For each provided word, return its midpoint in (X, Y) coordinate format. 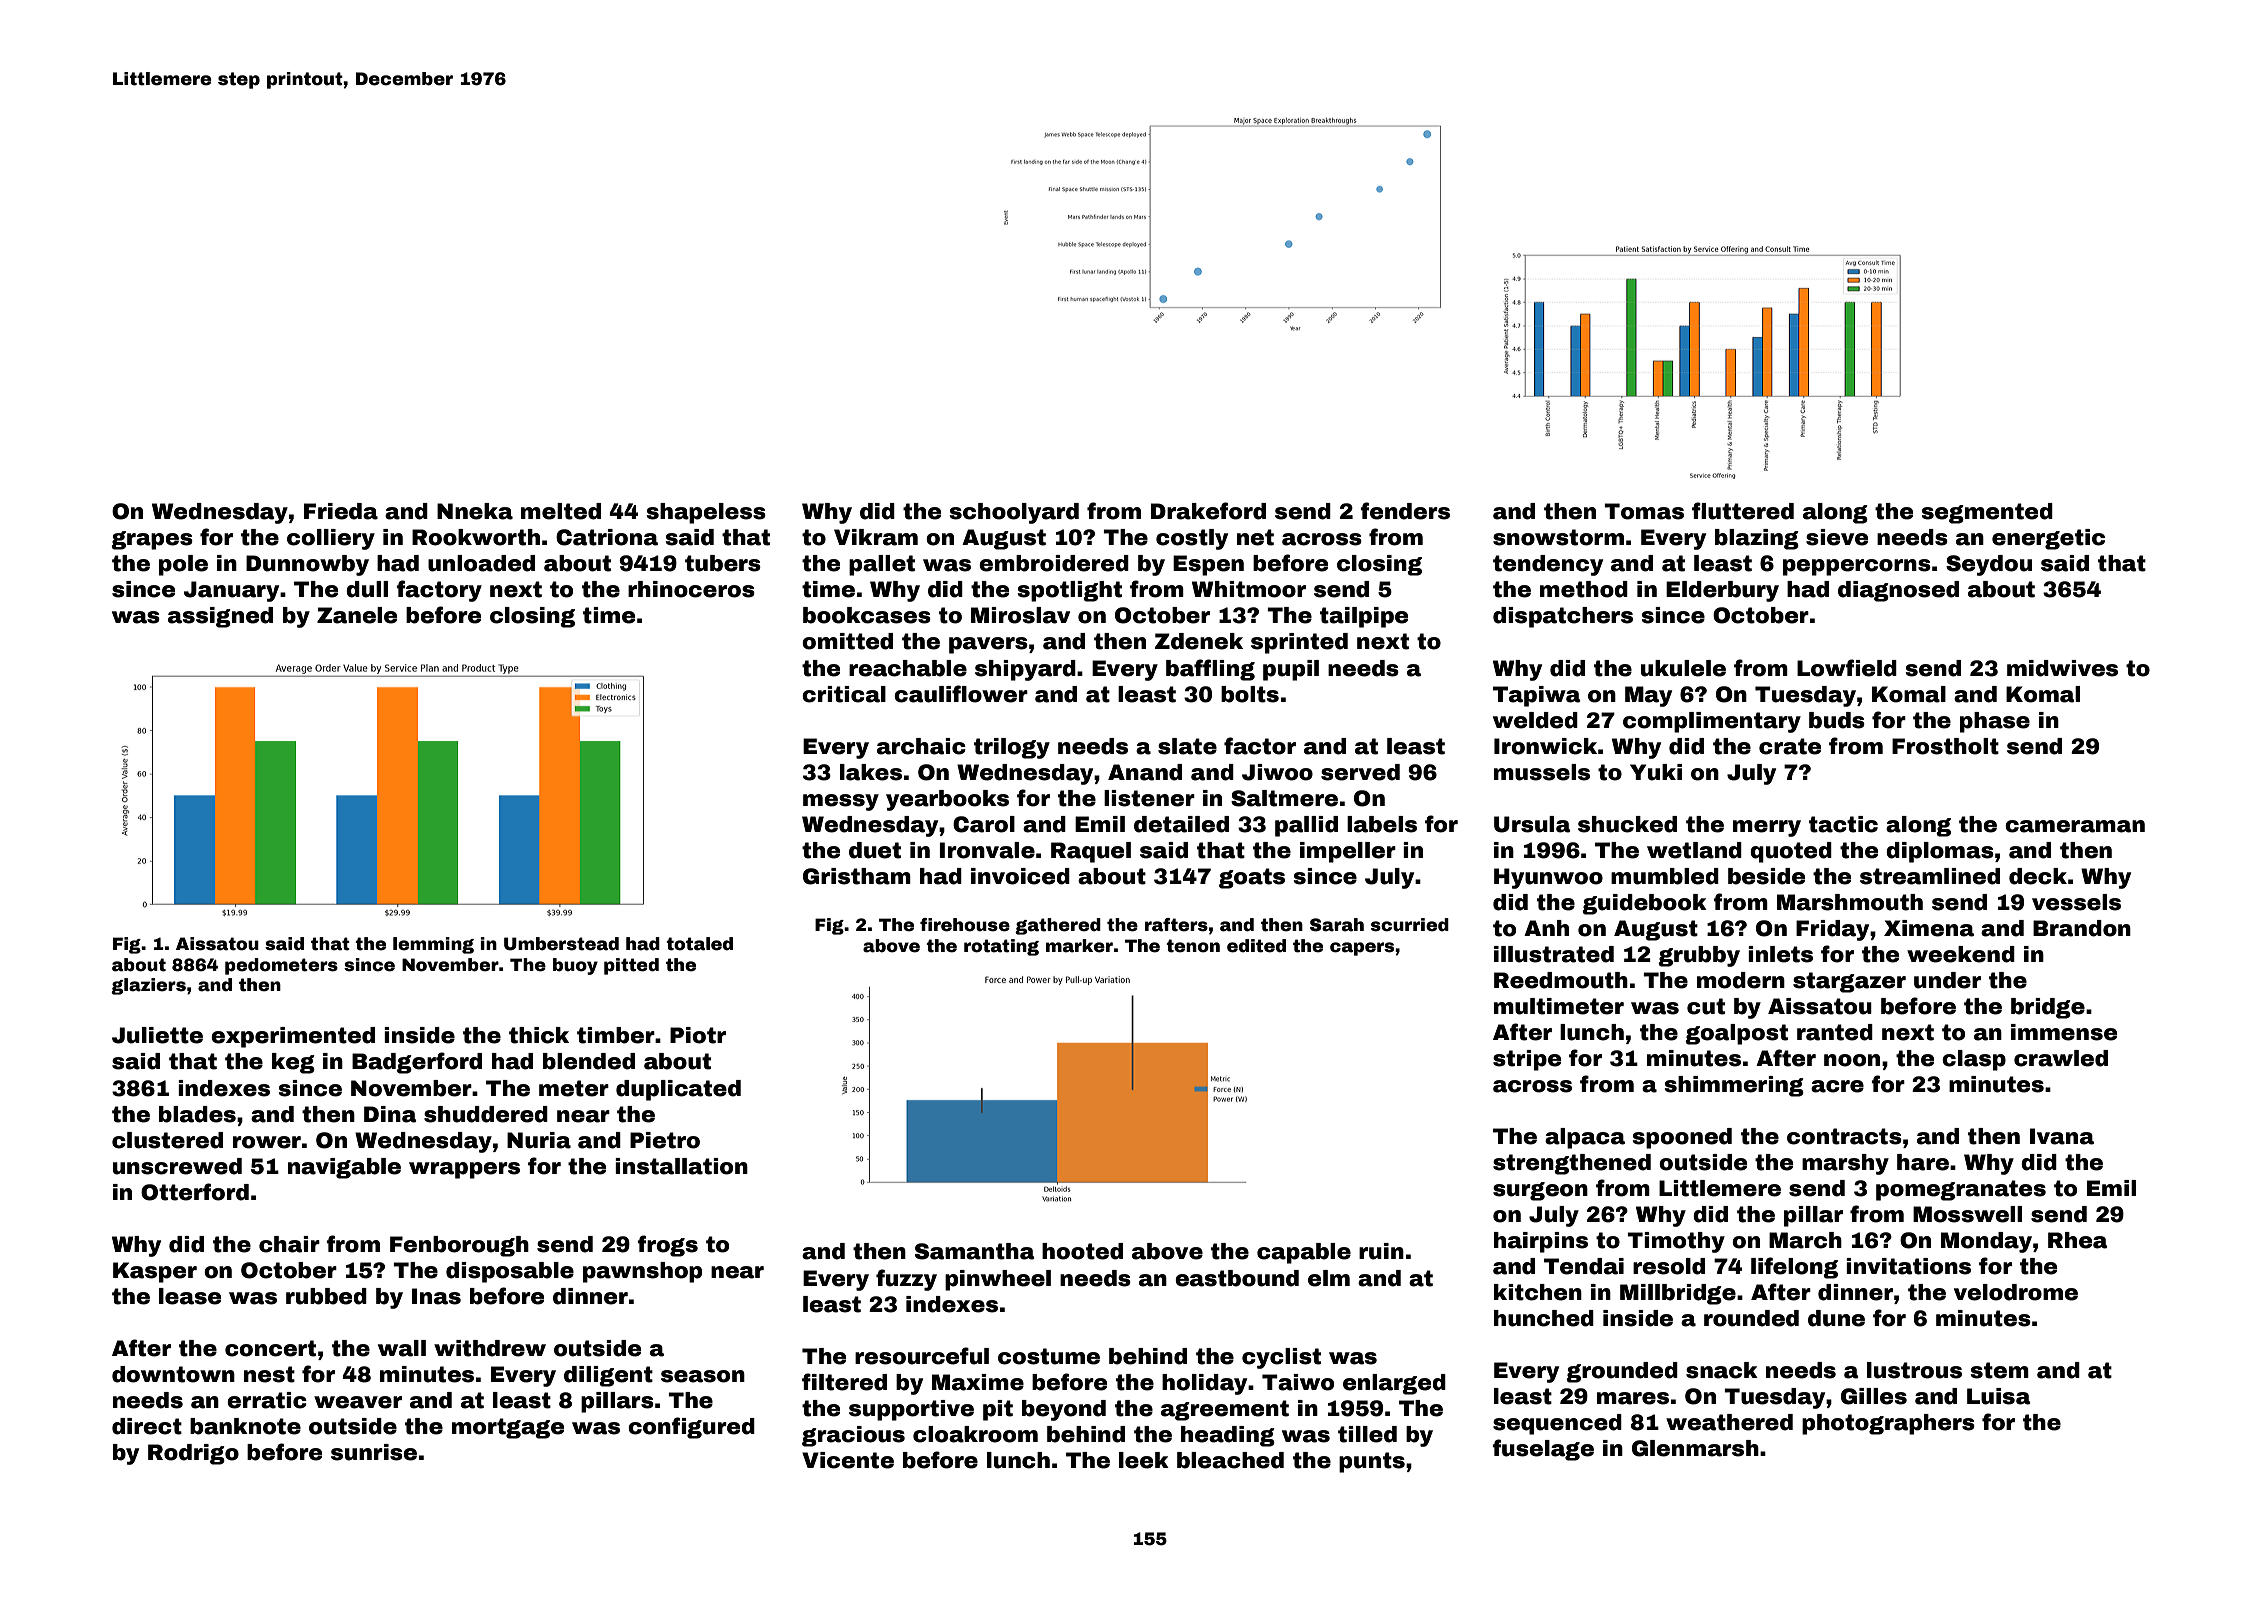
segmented (1987, 513)
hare (1923, 1162)
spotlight (1070, 591)
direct (147, 1426)
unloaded (481, 563)
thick (539, 1035)
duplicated (678, 1090)
